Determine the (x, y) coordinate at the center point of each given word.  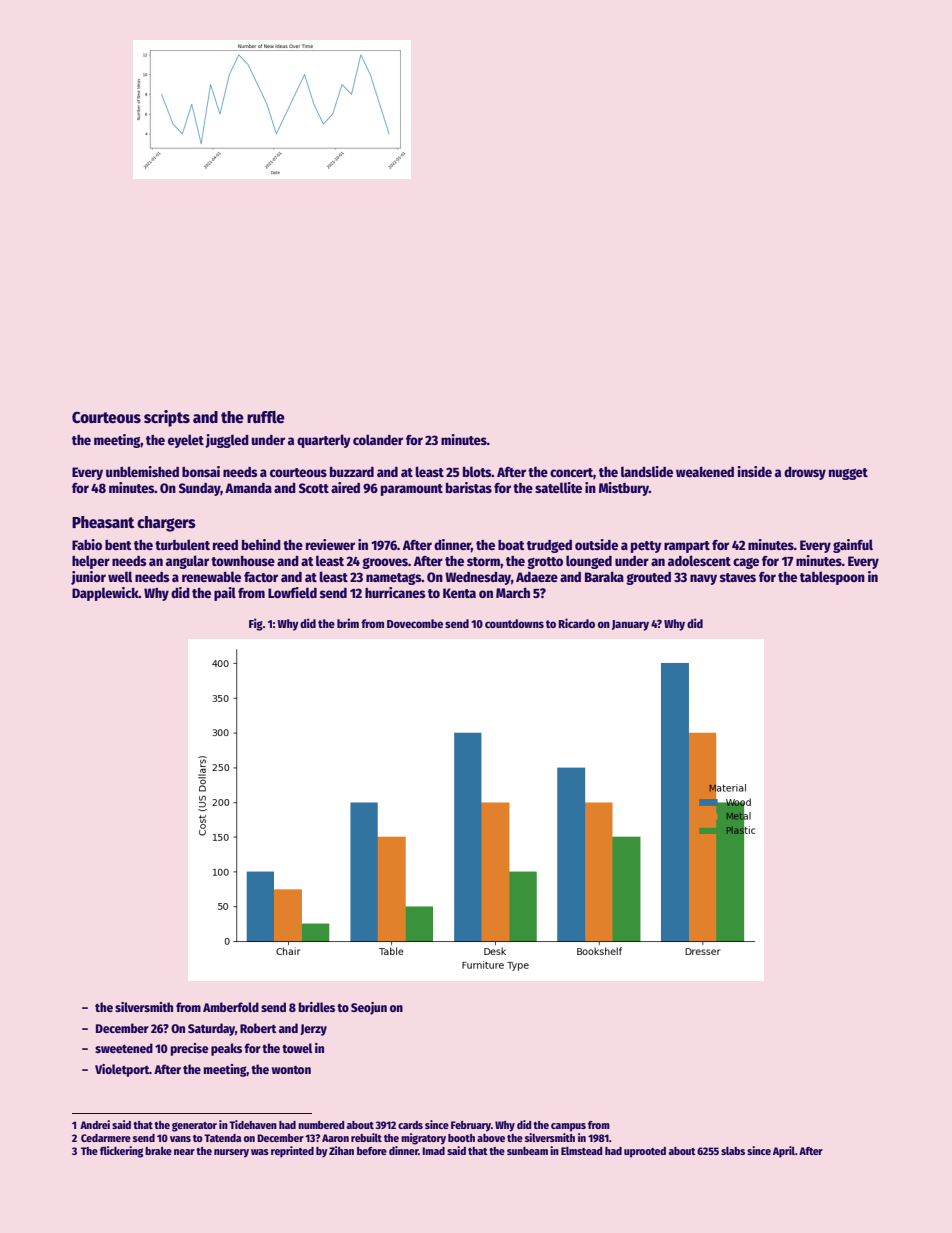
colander (378, 439)
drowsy (805, 473)
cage (746, 563)
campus (568, 1127)
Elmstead (582, 1151)
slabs (733, 1151)
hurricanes (395, 592)
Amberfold (231, 1007)
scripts (167, 418)
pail (225, 594)
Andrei (95, 1124)
